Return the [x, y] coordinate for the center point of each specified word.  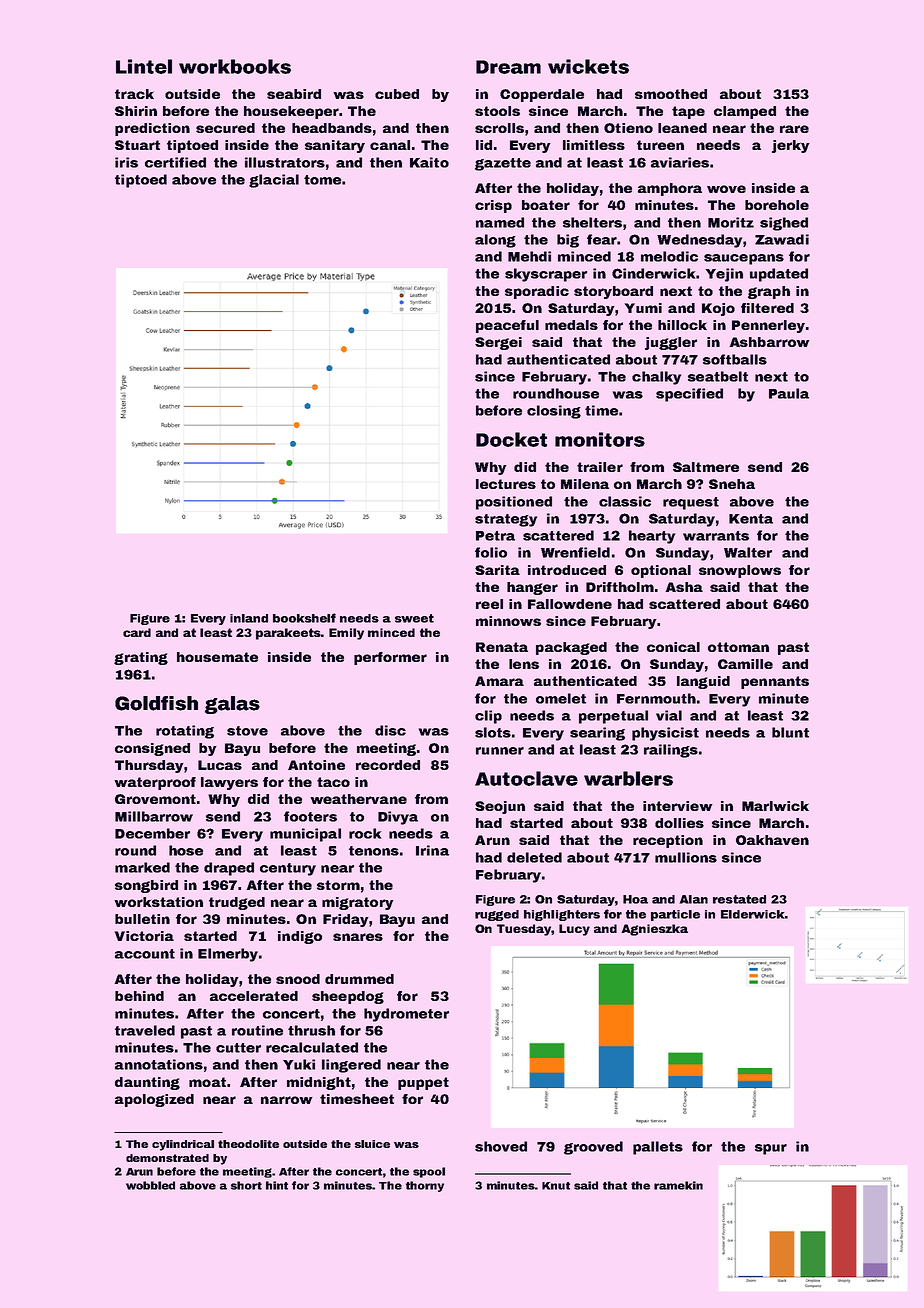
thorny [425, 1186]
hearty [652, 537]
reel [489, 604]
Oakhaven [772, 840]
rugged [497, 915]
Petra [495, 536]
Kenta [751, 519]
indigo [300, 937]
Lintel [144, 66]
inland [249, 618]
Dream [508, 67]
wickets [588, 66]
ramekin [678, 1185]
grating [141, 658]
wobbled [150, 1185]
